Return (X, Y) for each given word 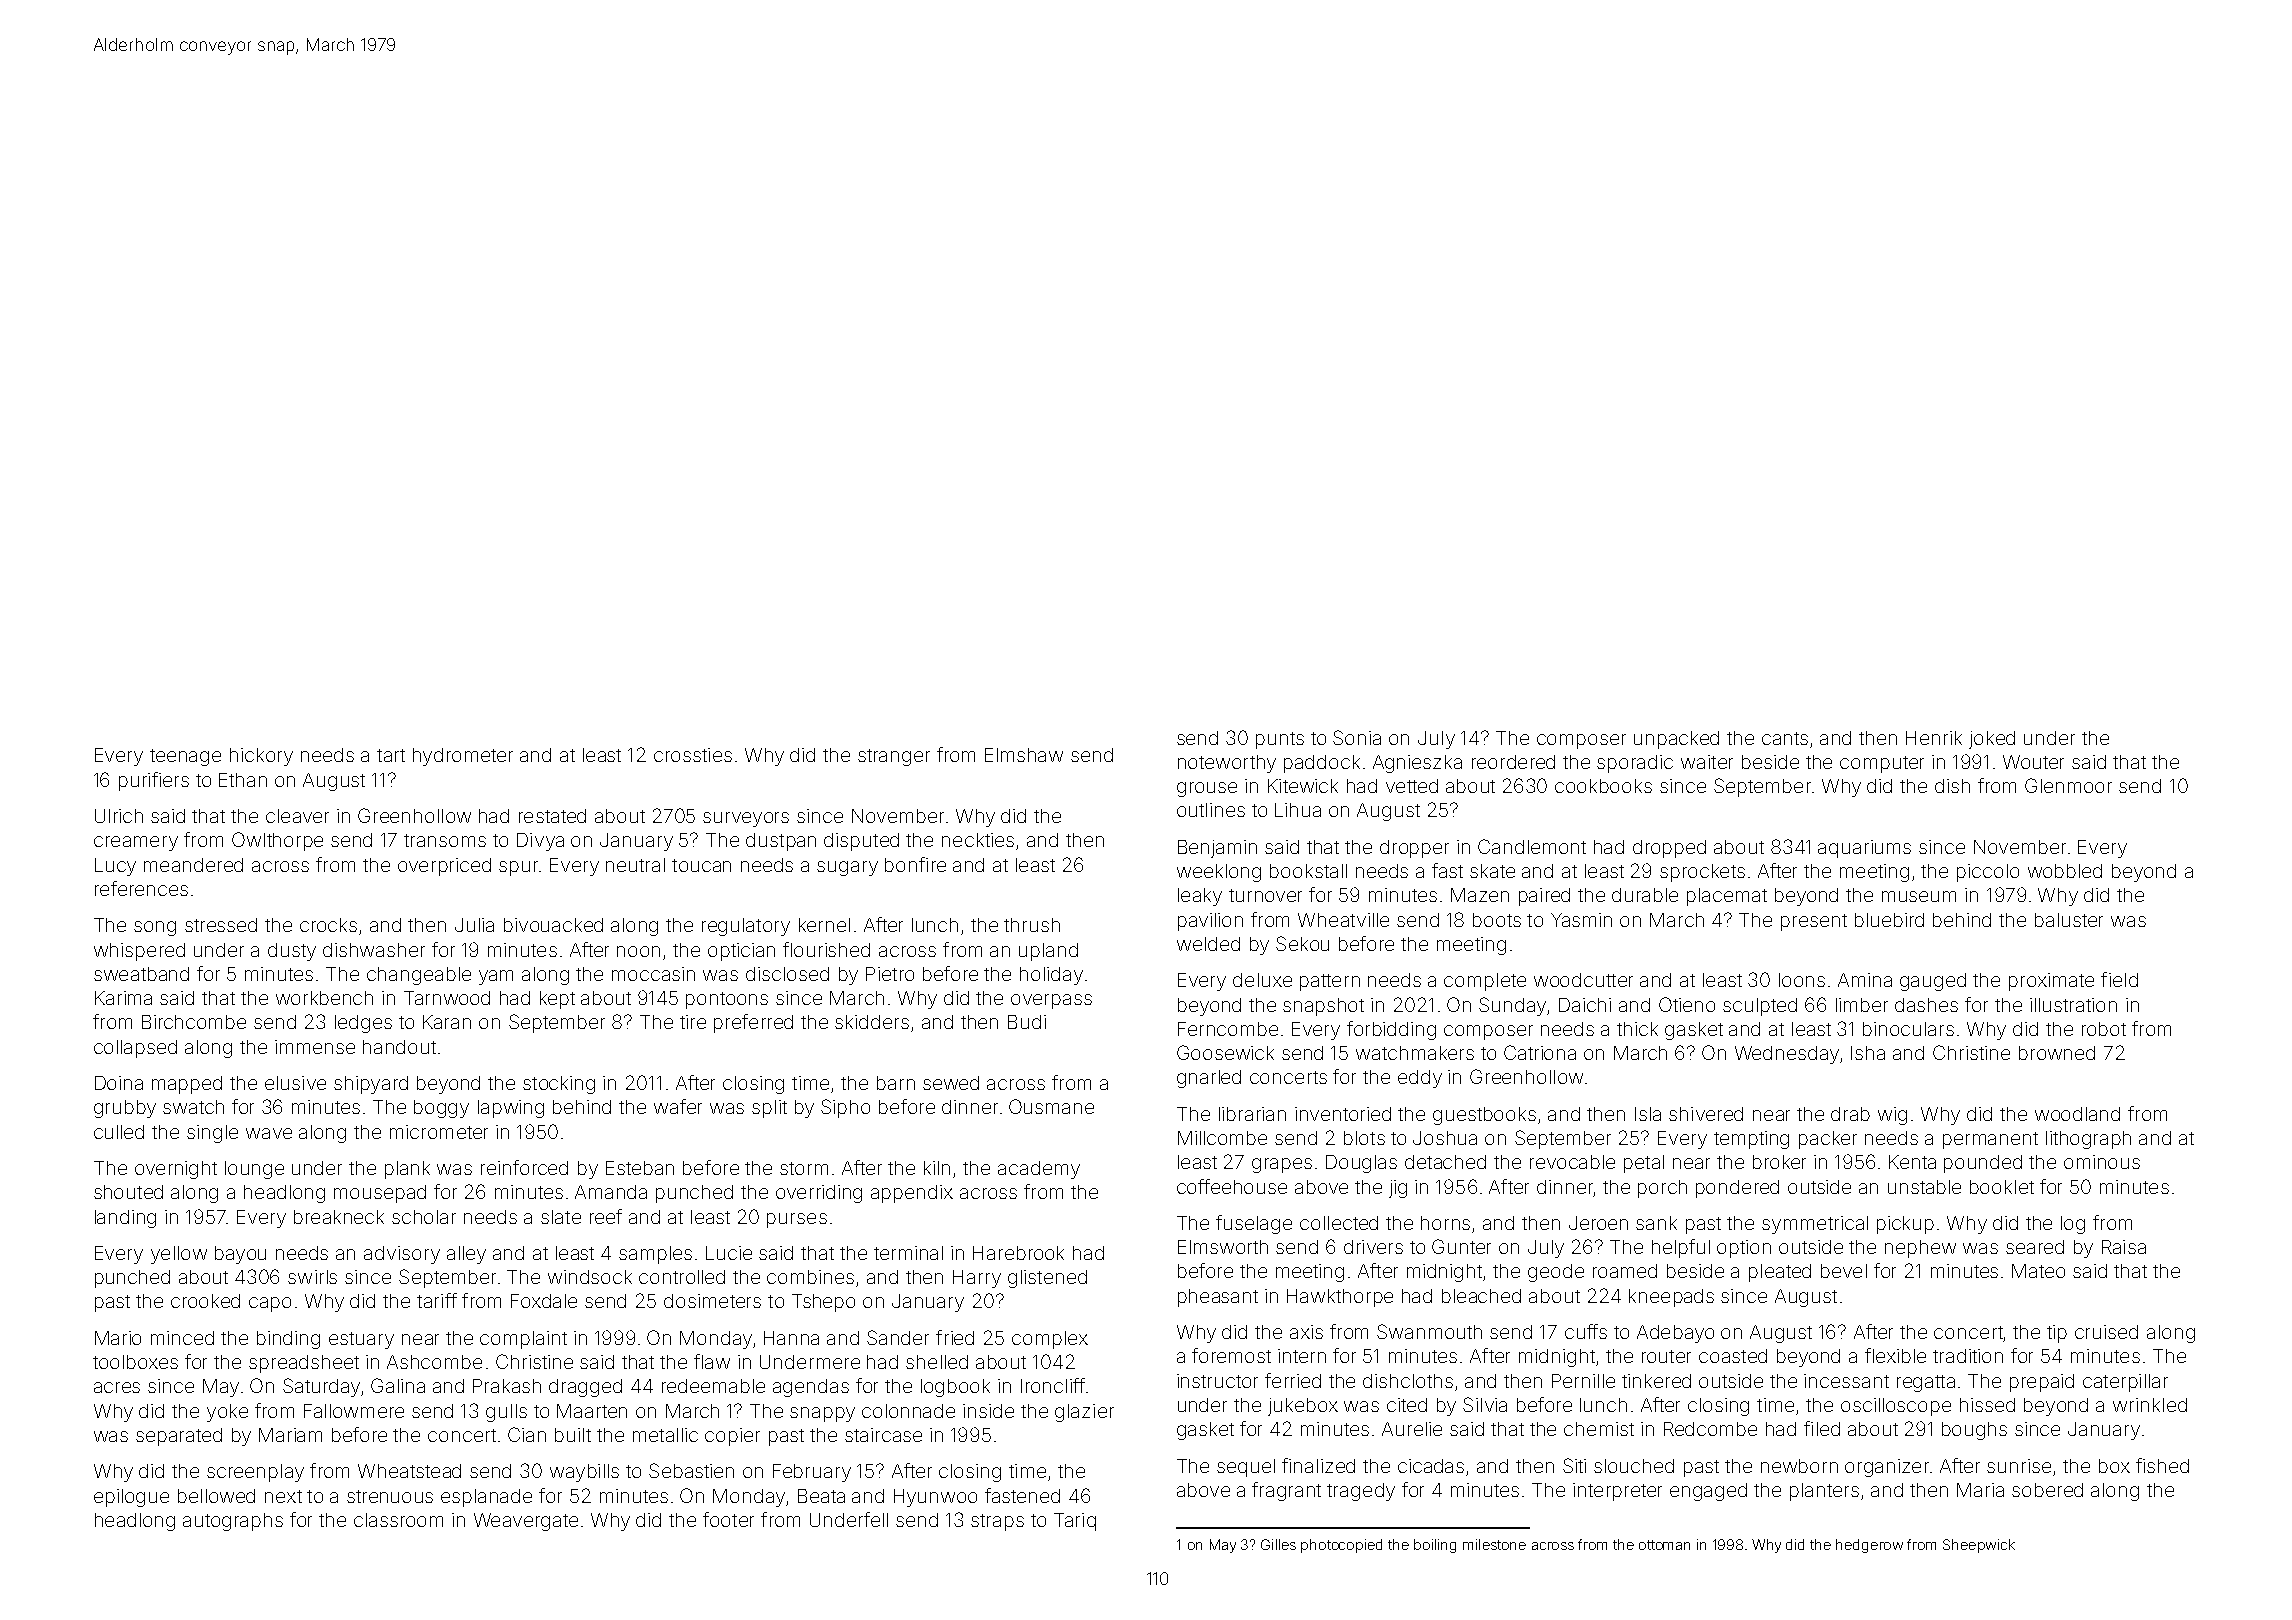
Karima (123, 998)
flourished (826, 949)
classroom (398, 1520)
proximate (2051, 982)
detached (1445, 1162)
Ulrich (119, 816)
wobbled (2065, 871)
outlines (1211, 810)
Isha (1868, 1053)
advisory (402, 1255)
